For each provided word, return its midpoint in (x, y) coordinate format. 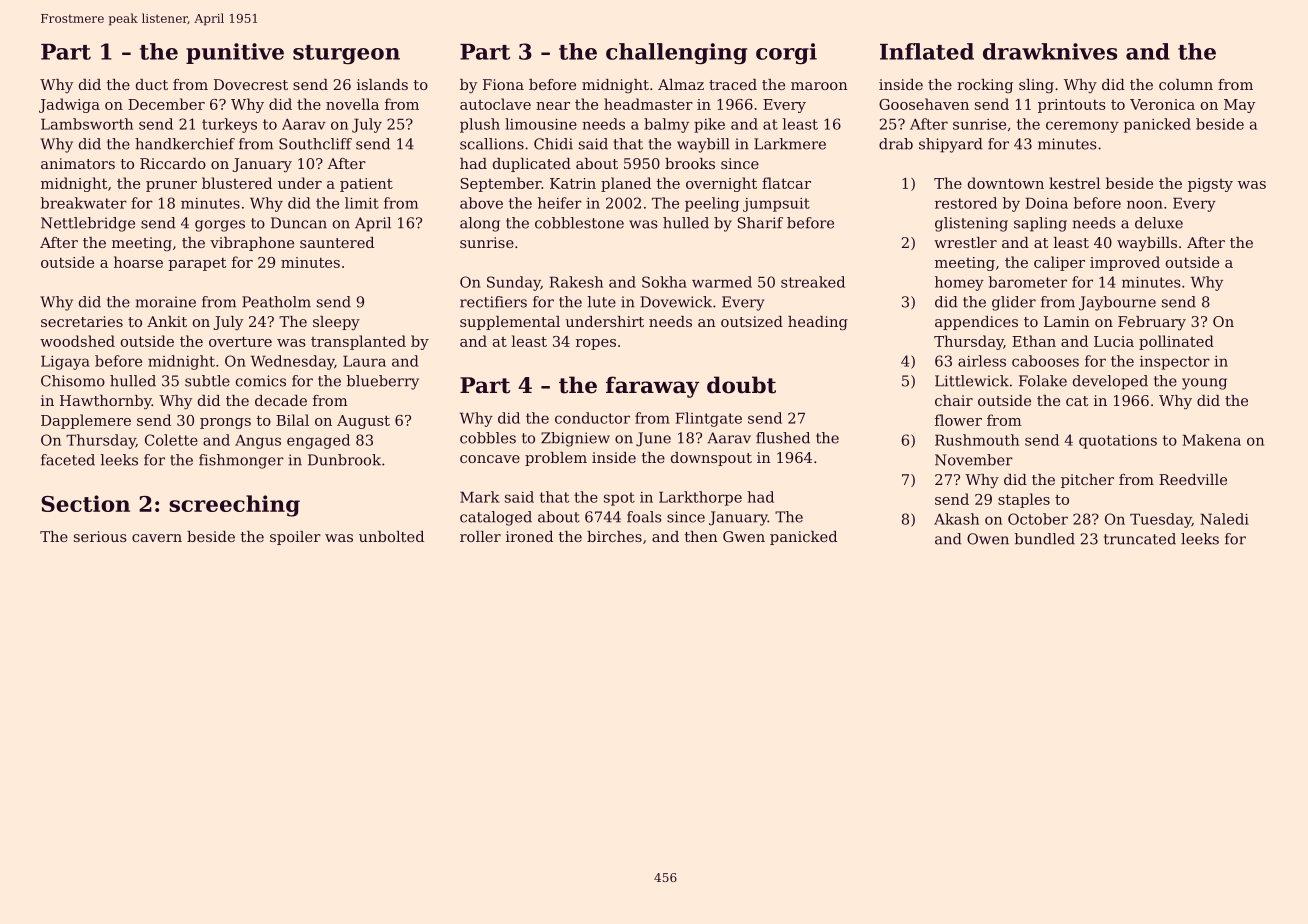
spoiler (295, 538)
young (1204, 384)
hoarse (138, 262)
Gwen (744, 536)
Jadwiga (69, 105)
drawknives (1050, 51)
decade (281, 400)
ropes (596, 344)
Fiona (503, 84)
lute (601, 302)
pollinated (1176, 342)
